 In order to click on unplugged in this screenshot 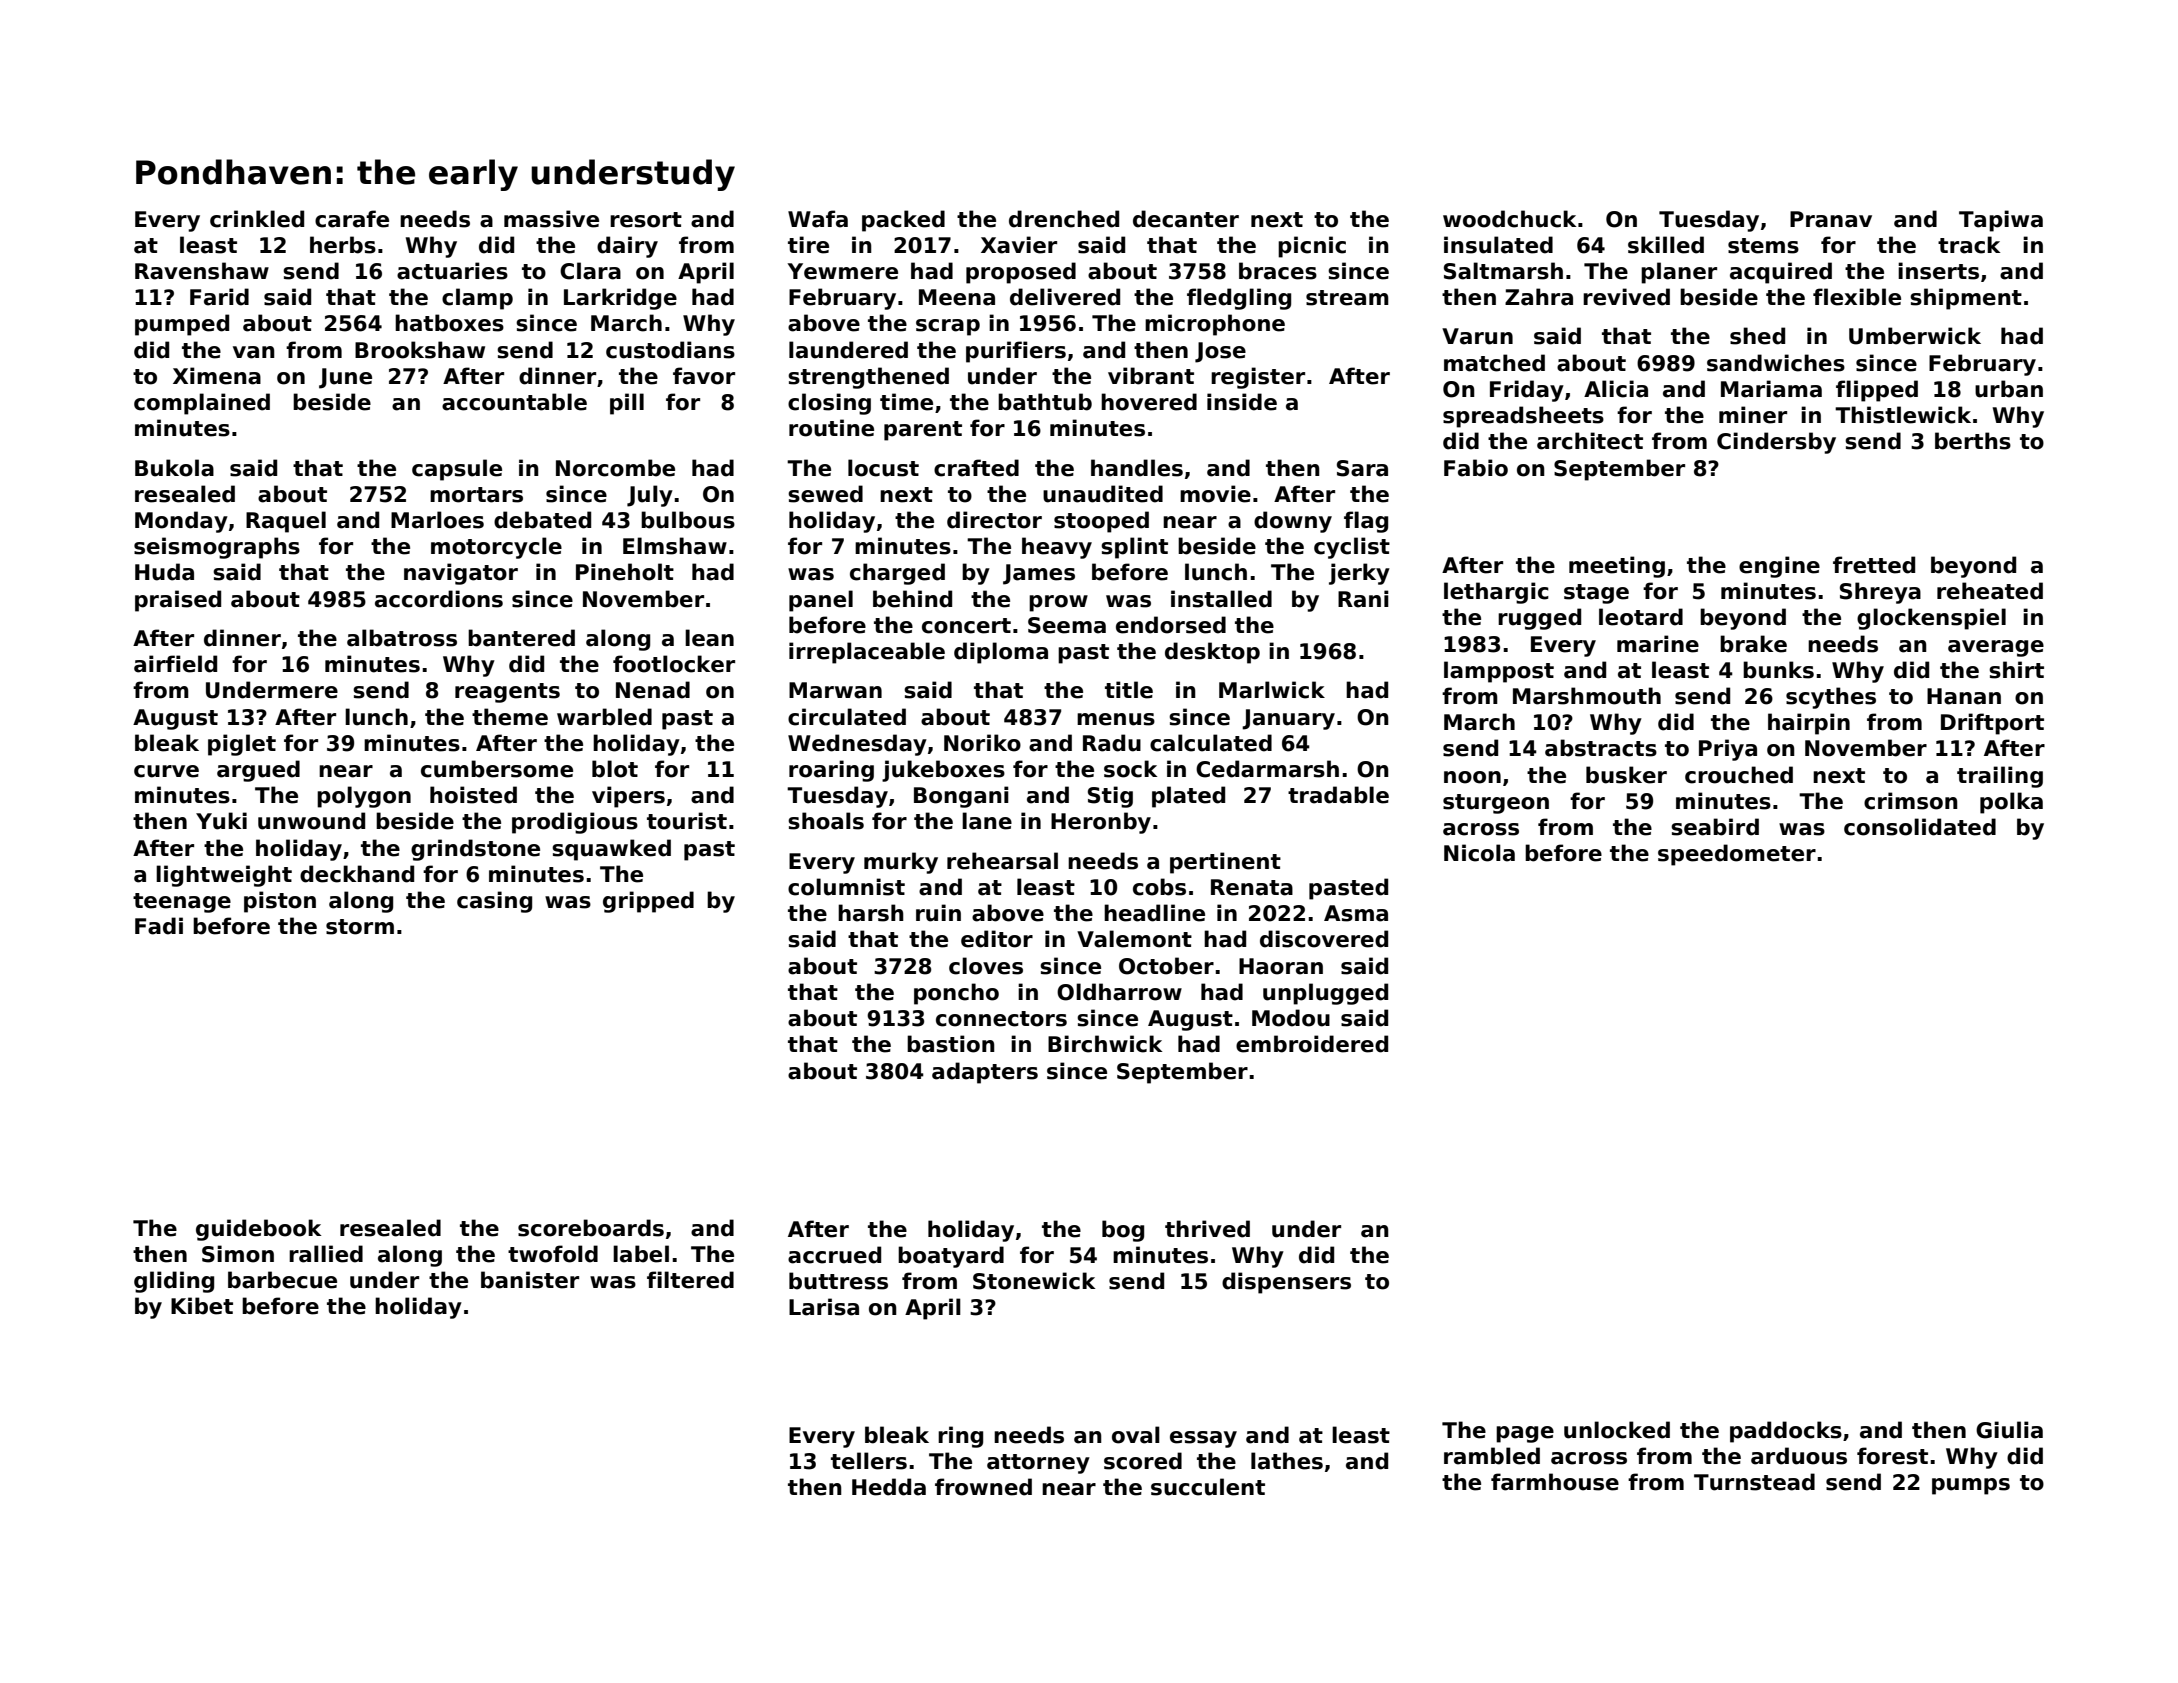, I will do `click(1325, 994)`.
